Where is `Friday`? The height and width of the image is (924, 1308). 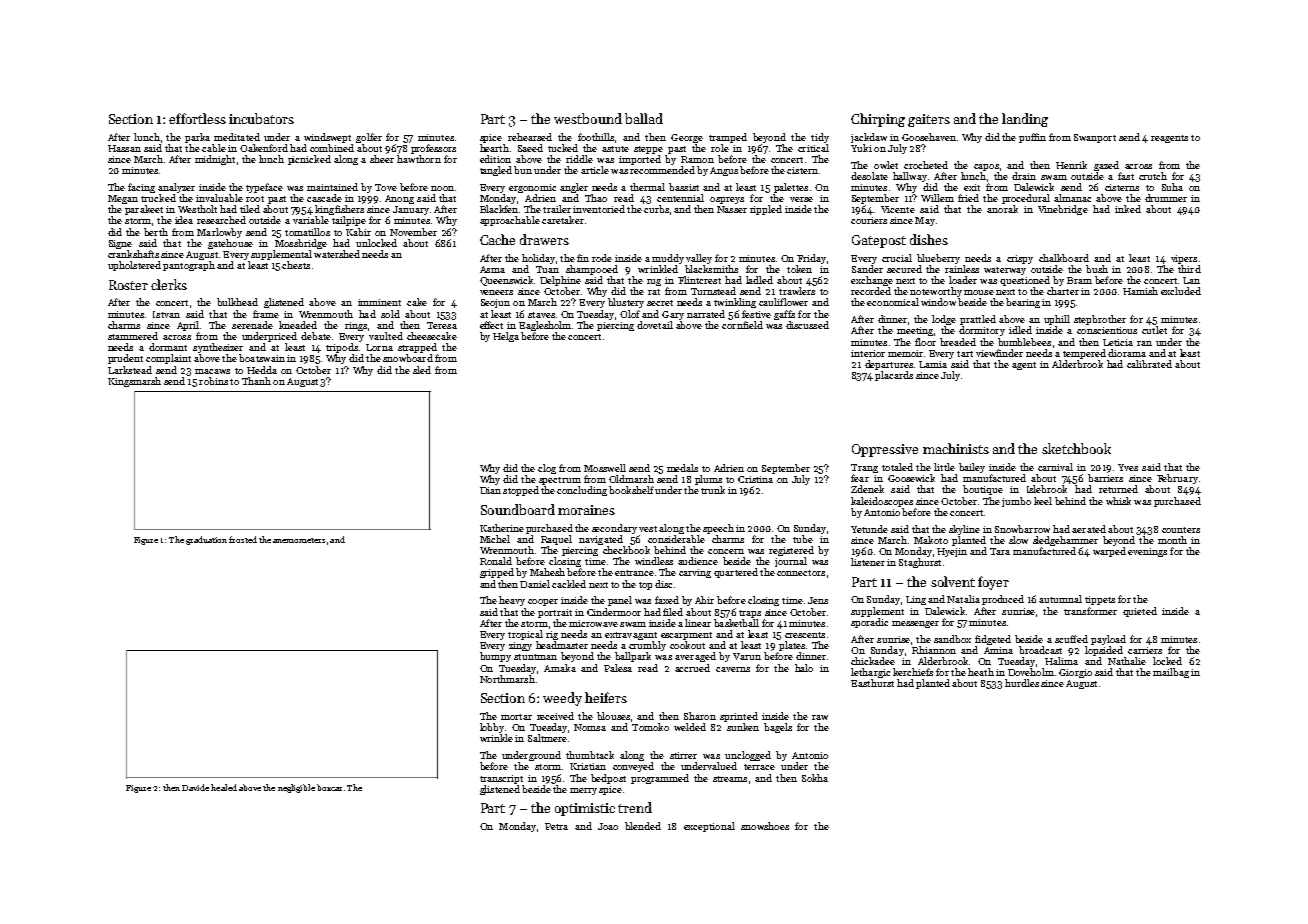
Friday is located at coordinates (811, 259).
